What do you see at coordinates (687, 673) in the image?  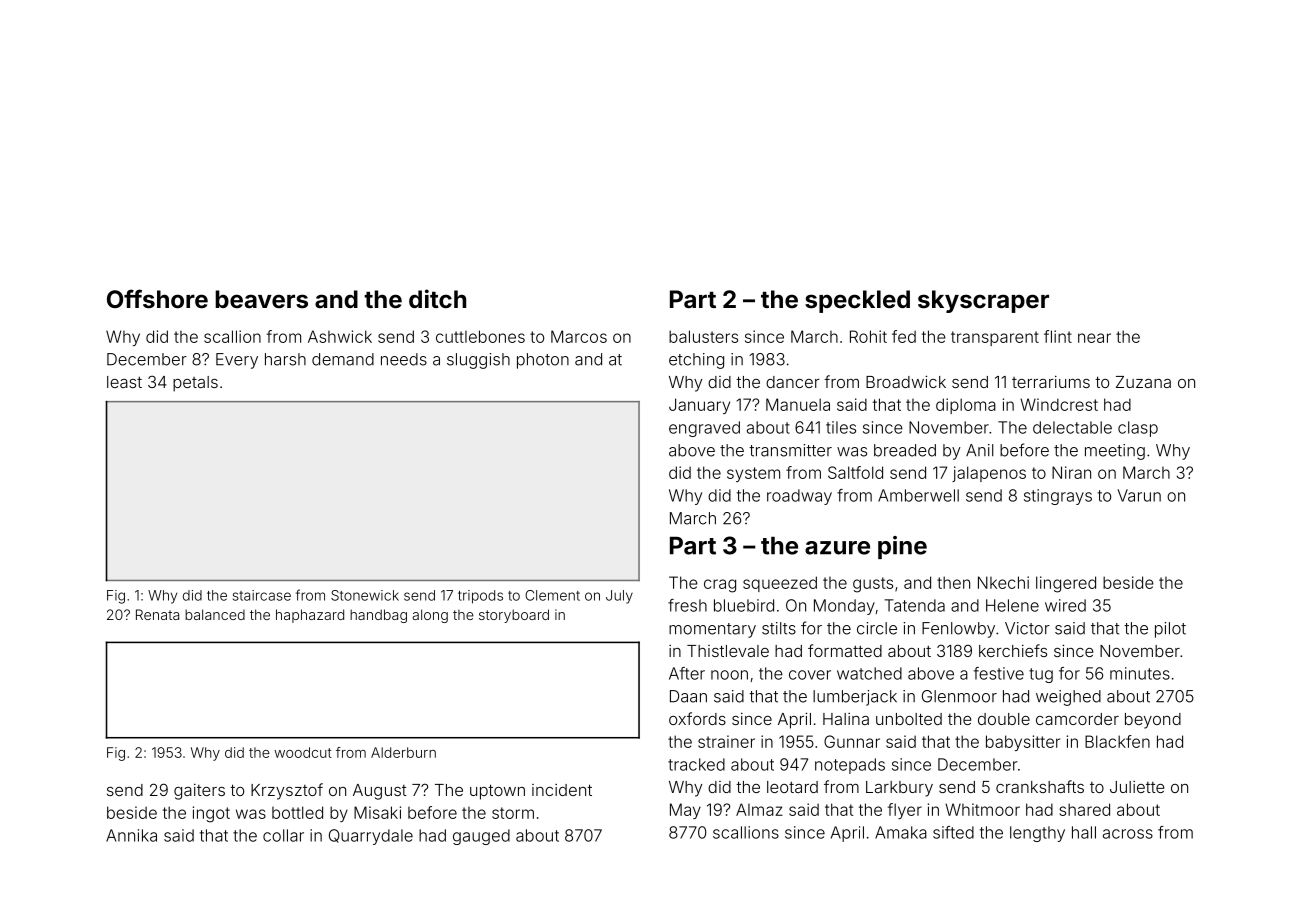 I see `After` at bounding box center [687, 673].
